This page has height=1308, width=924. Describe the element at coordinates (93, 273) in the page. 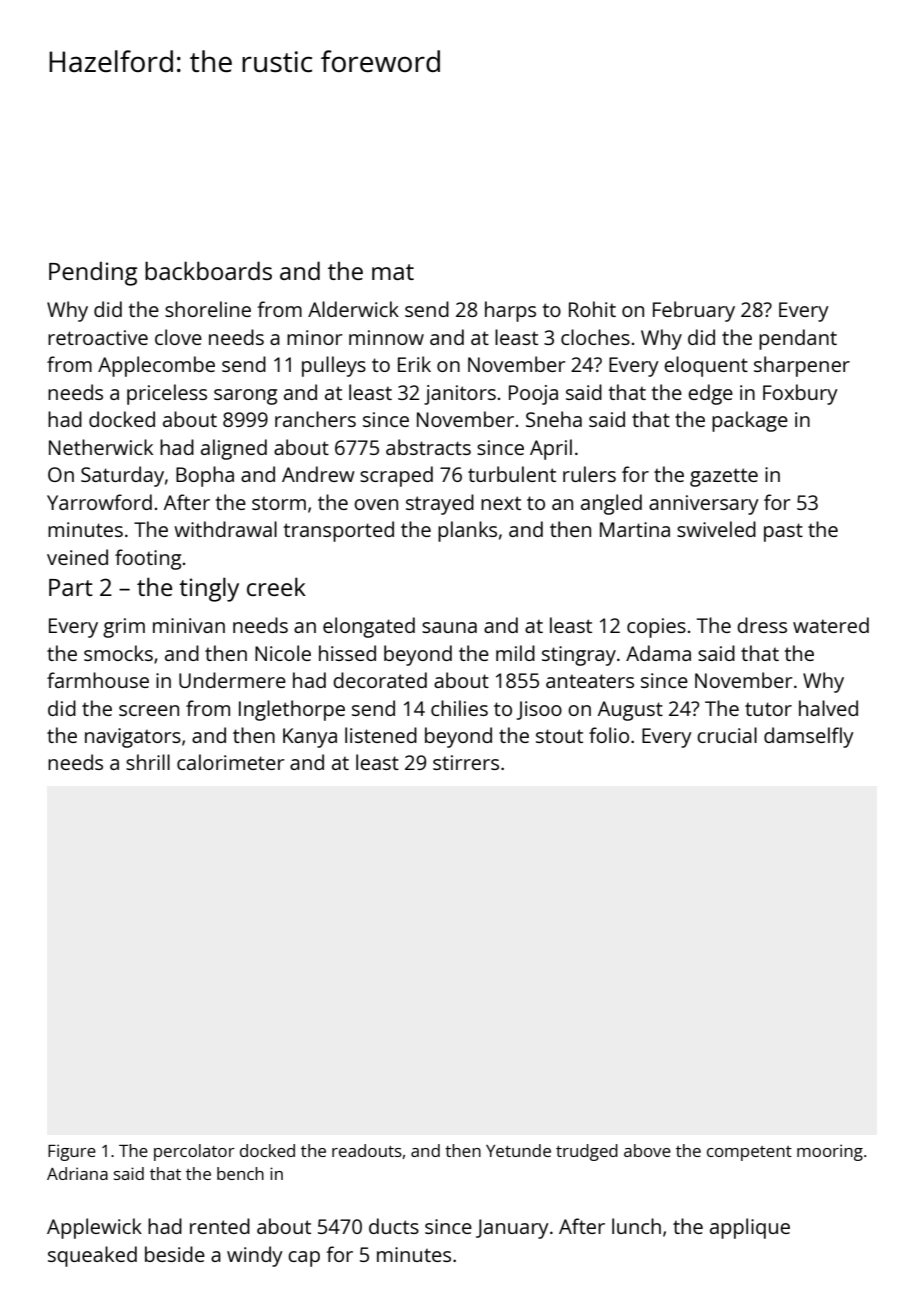

I see `Pending` at that location.
